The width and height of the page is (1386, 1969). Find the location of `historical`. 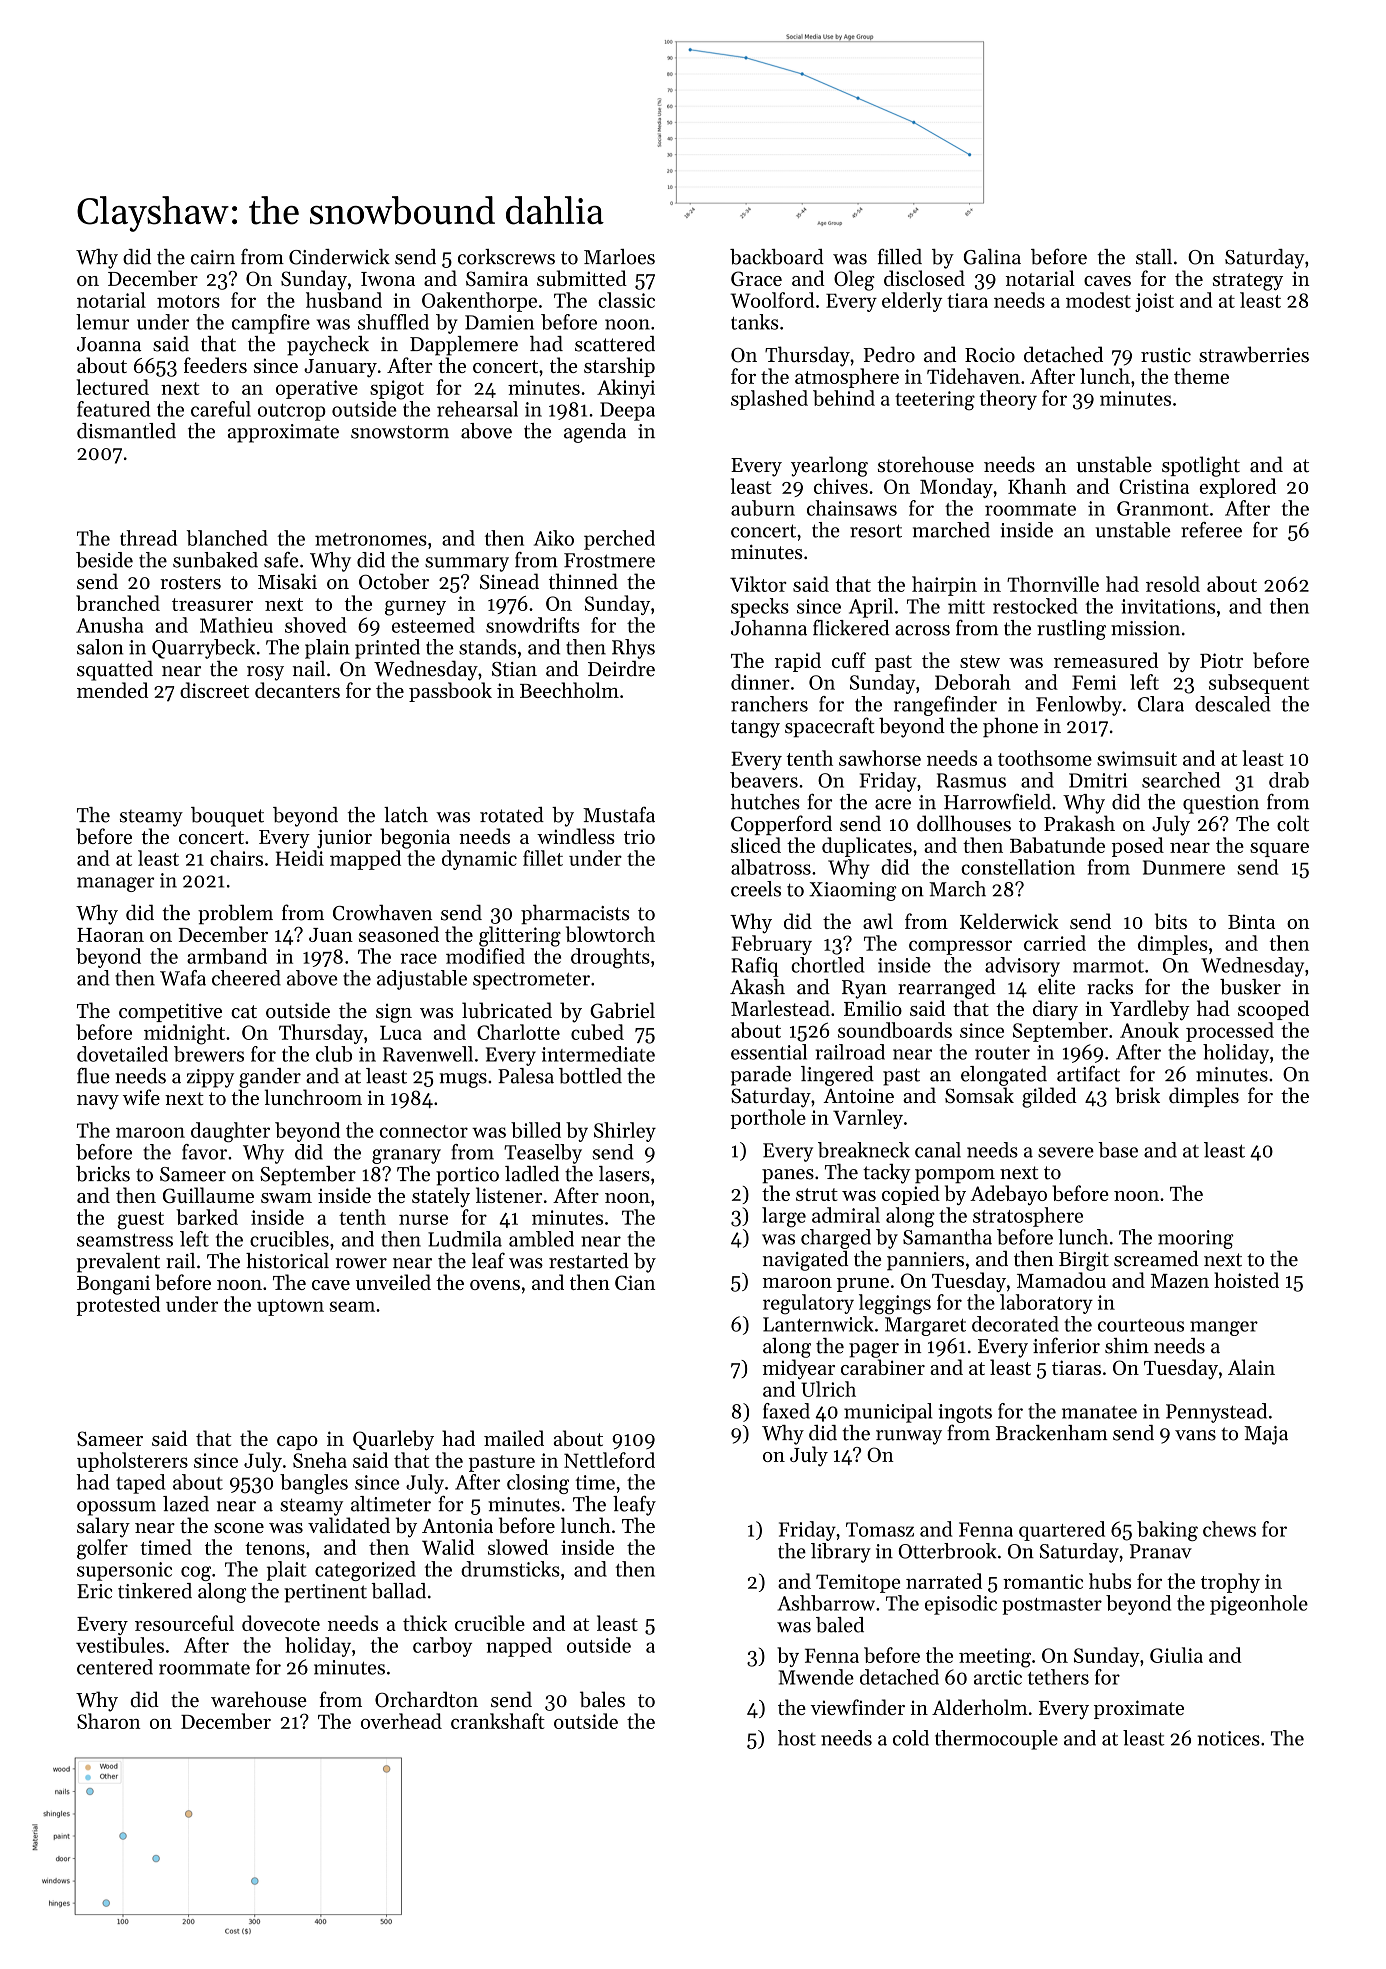

historical is located at coordinates (287, 1261).
